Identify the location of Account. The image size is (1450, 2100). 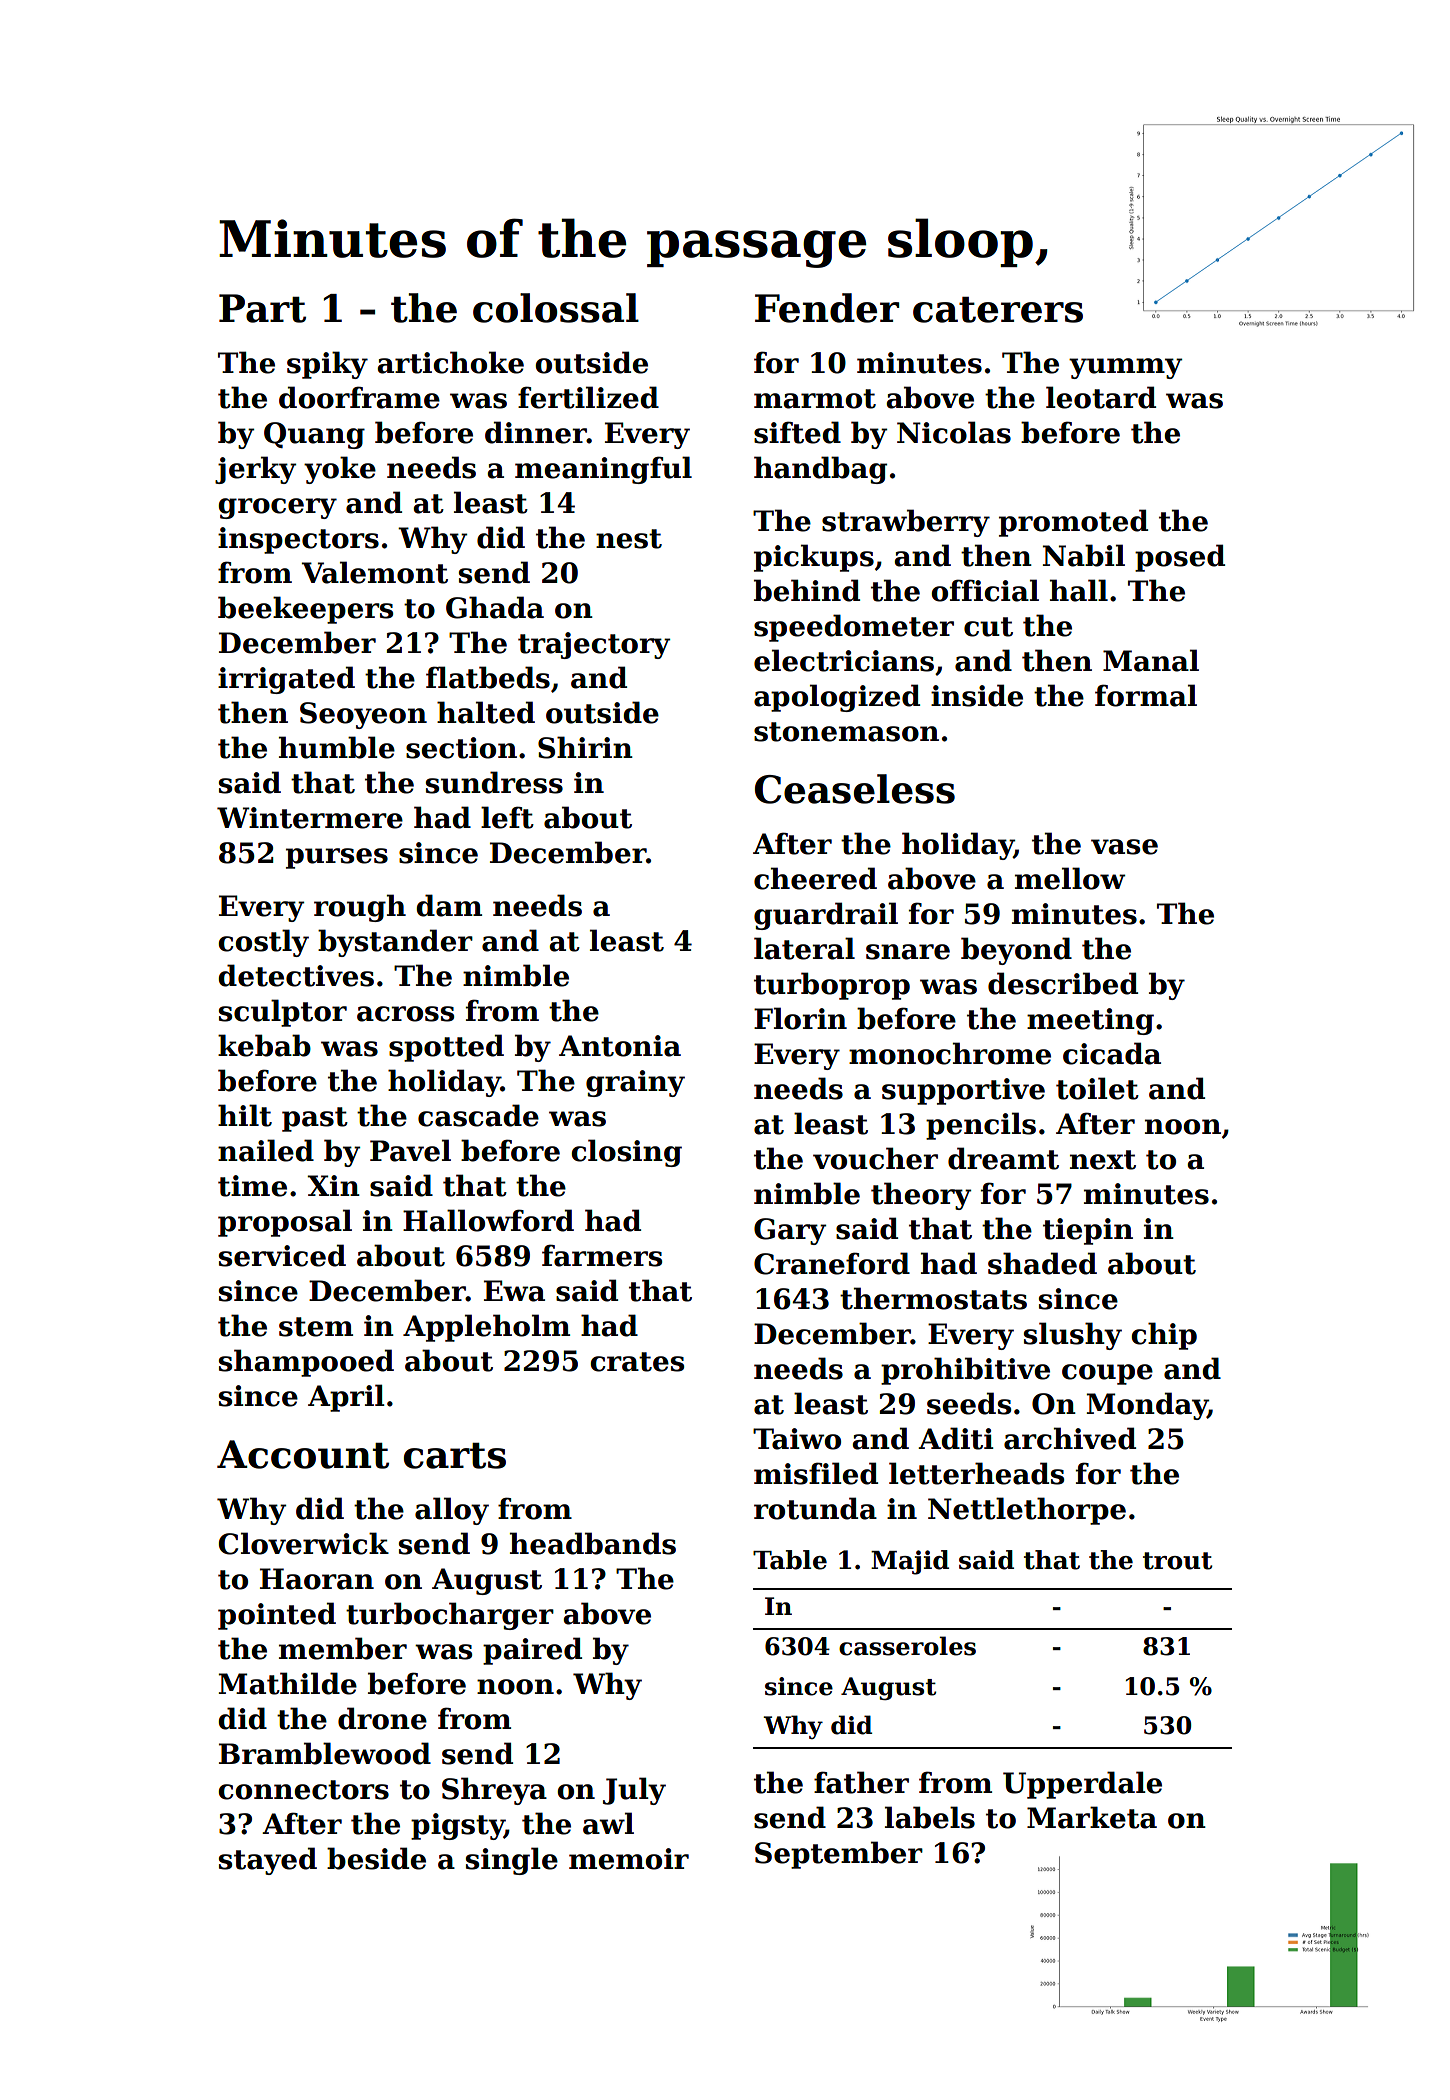
(303, 1454).
